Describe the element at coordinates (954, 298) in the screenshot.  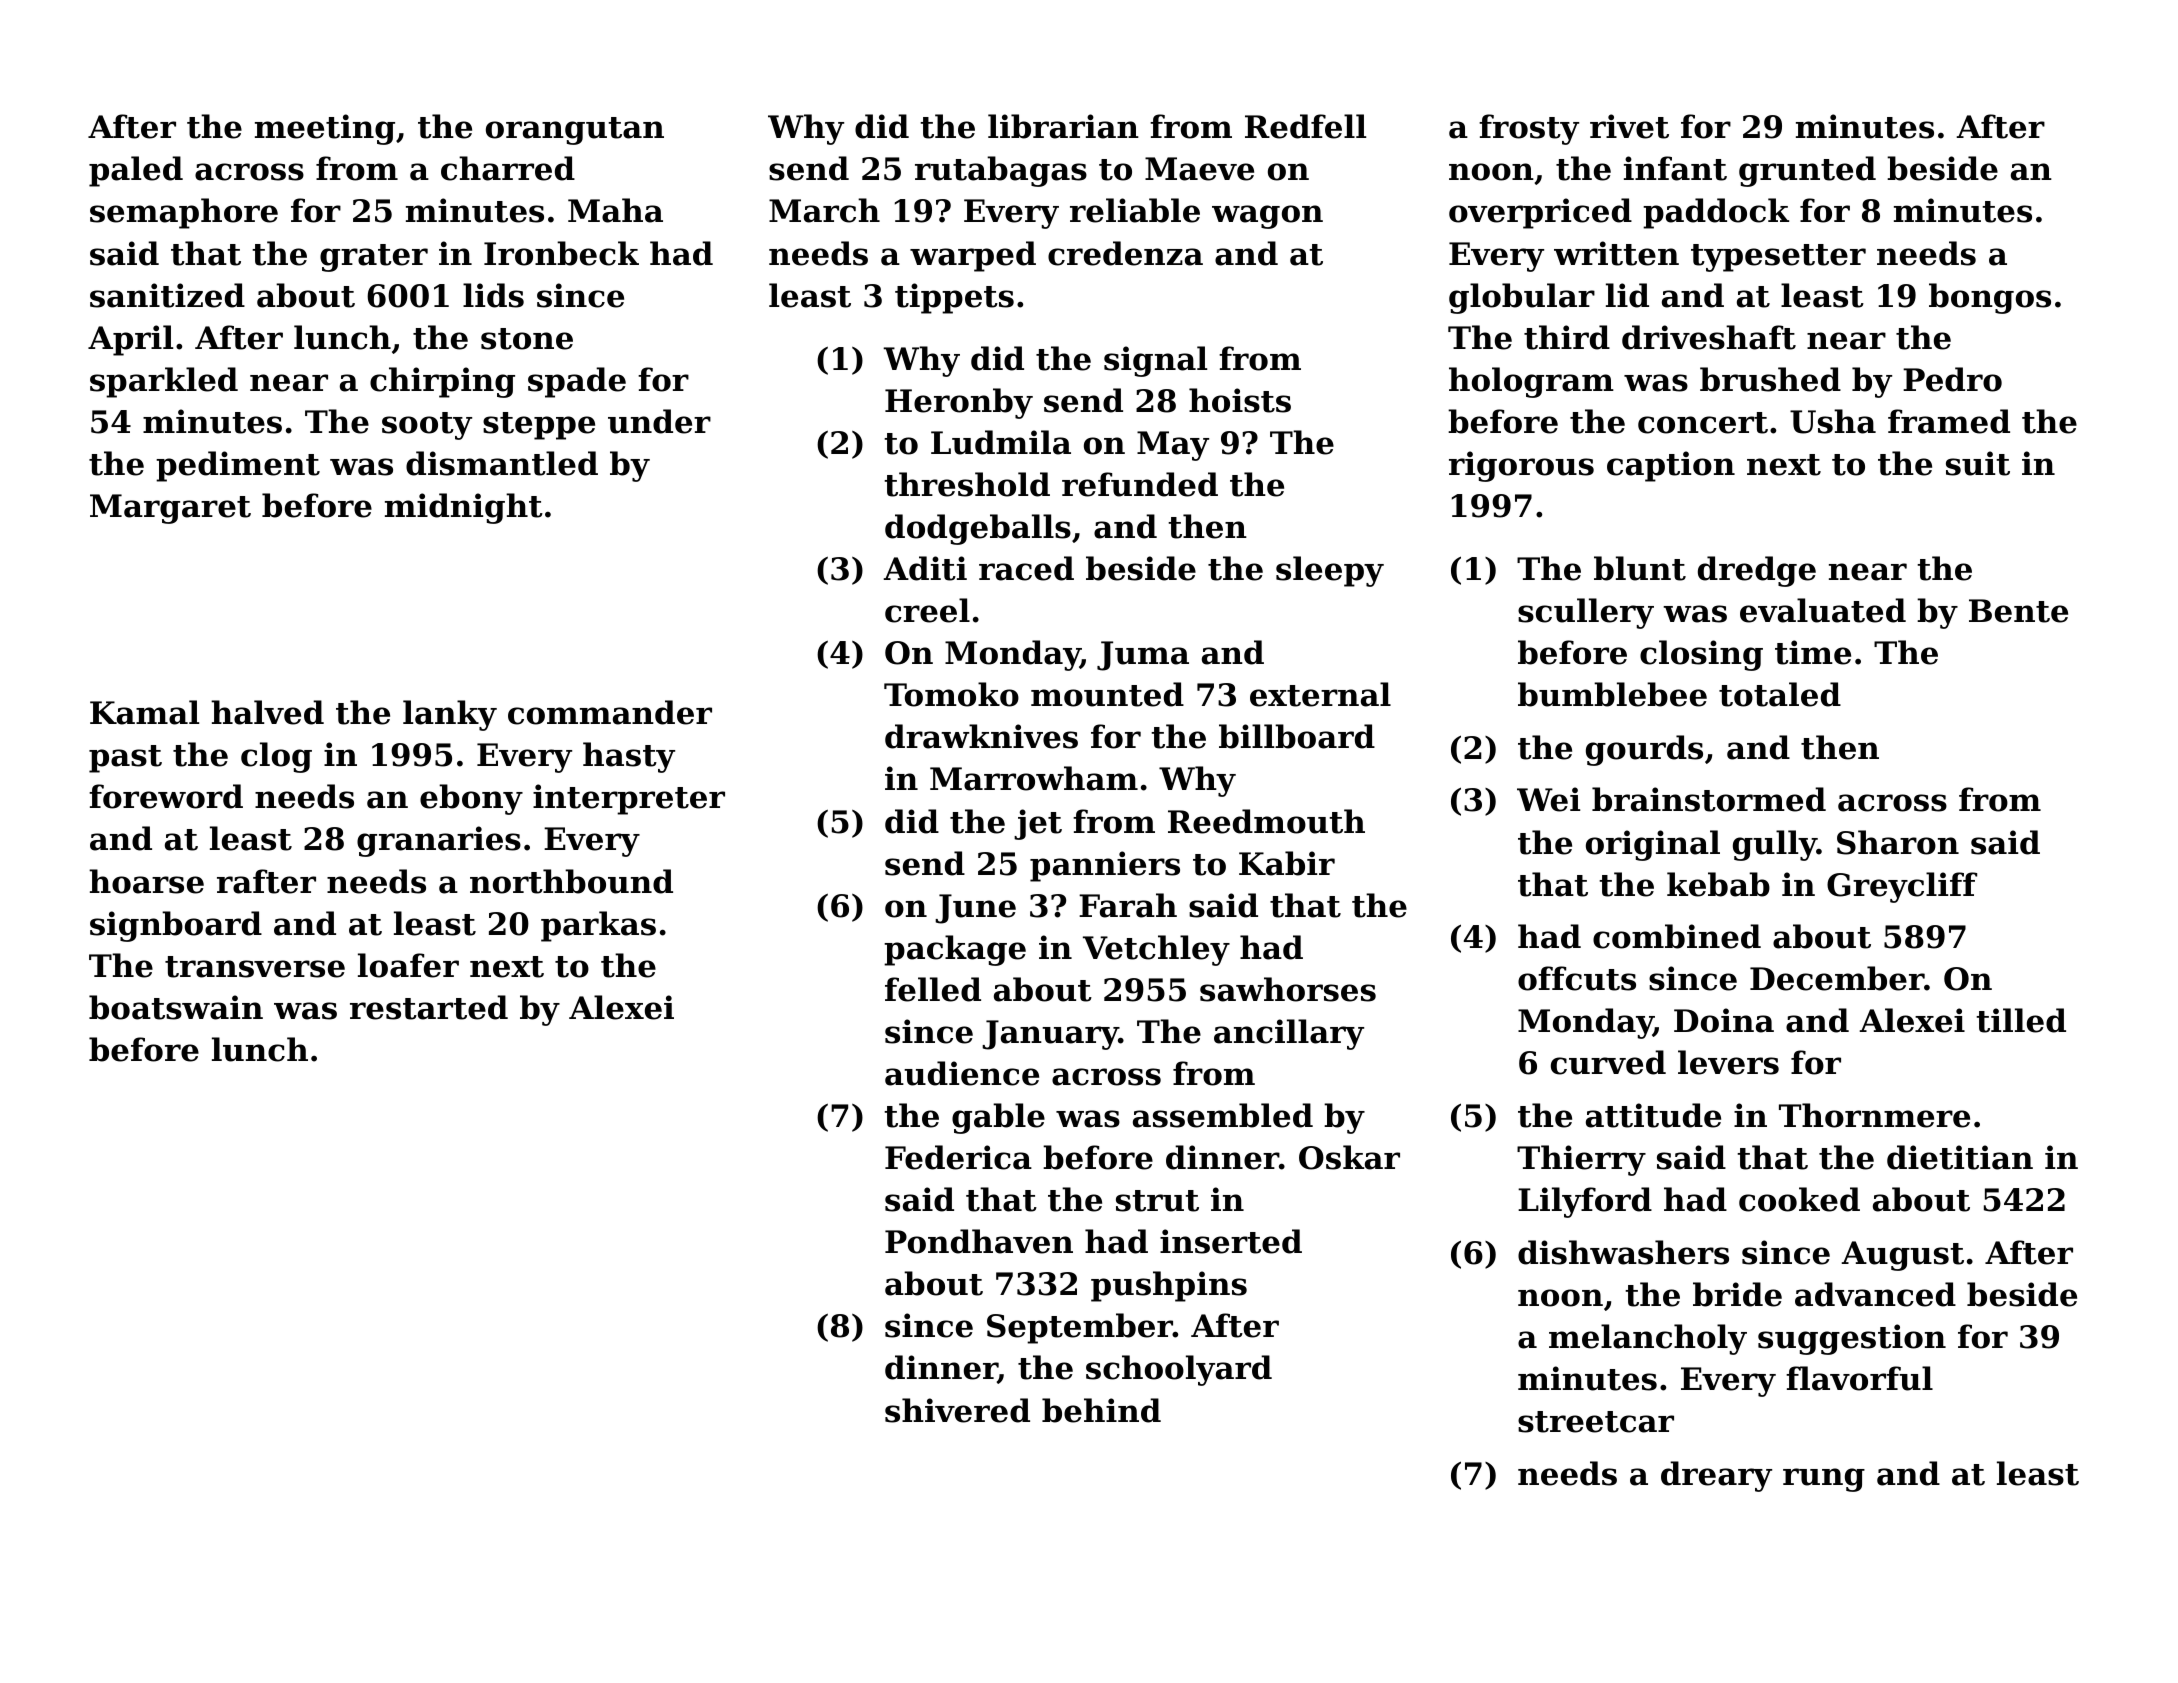
I see `tippets` at that location.
